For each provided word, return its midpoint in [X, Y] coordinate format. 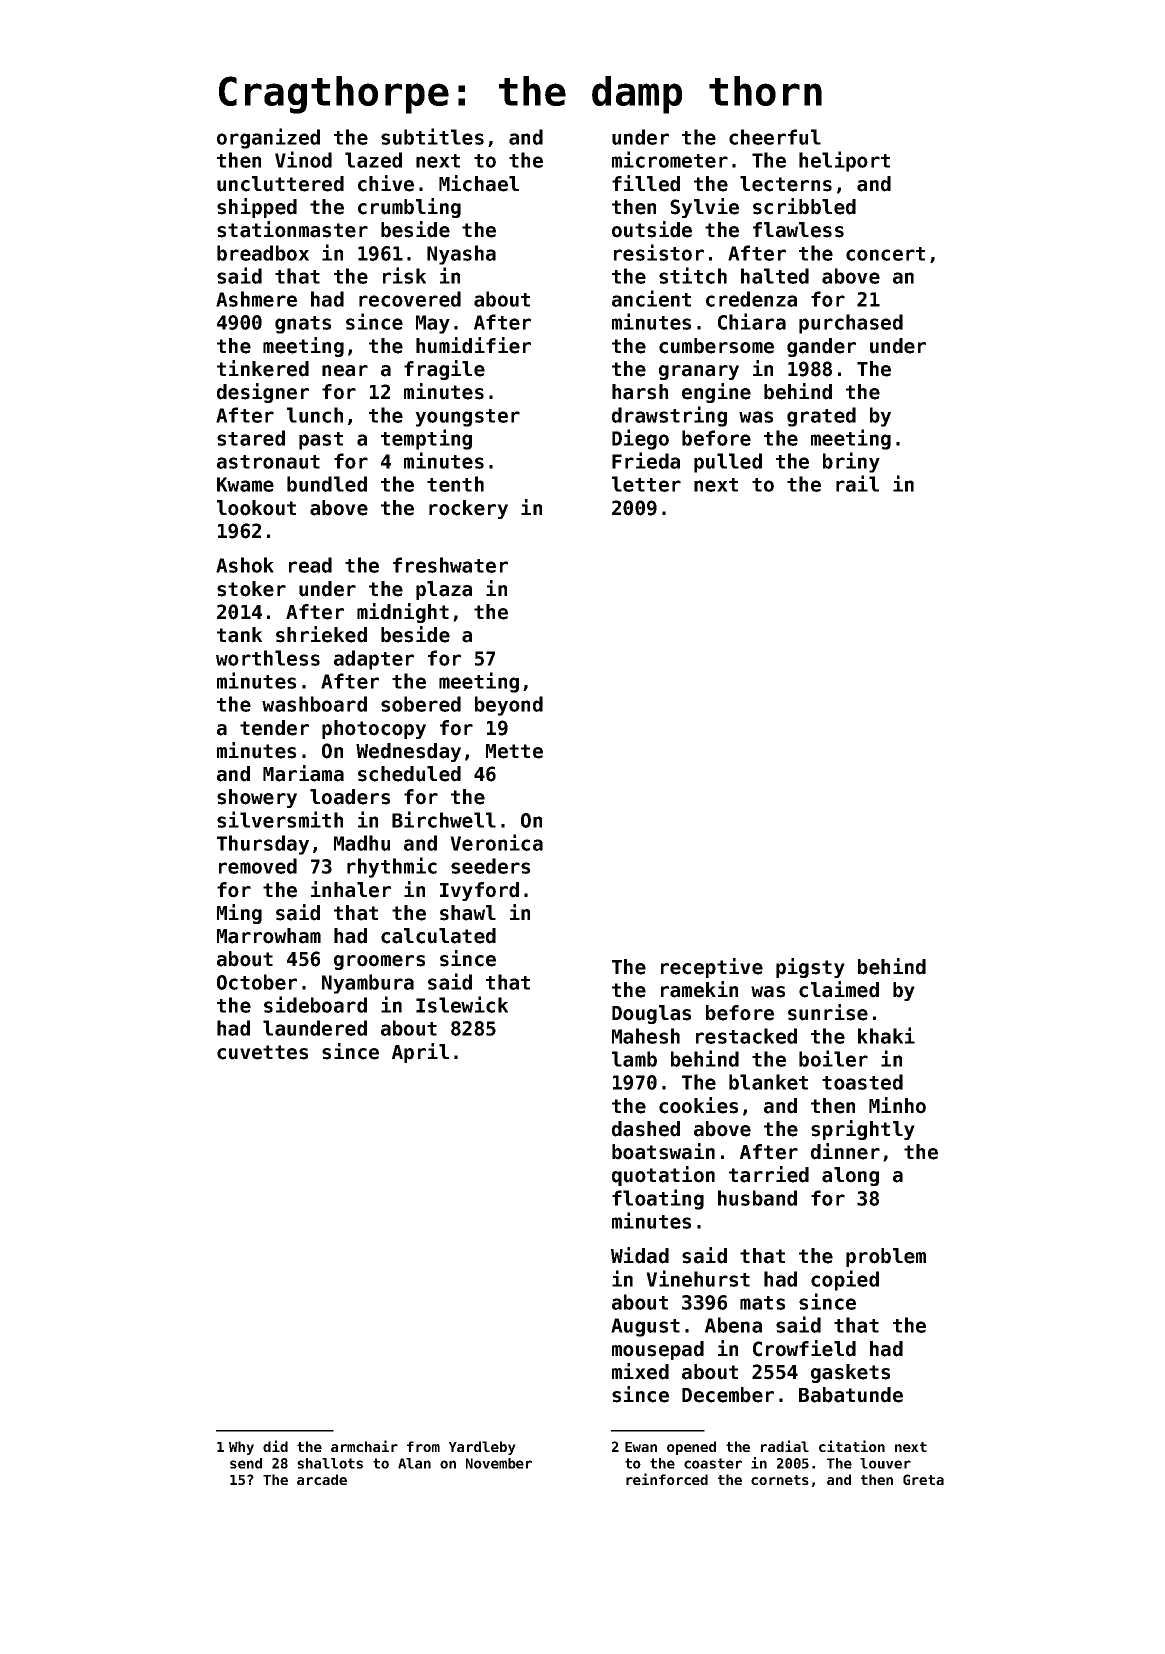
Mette [514, 751]
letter [646, 484]
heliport [844, 161]
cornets [780, 1480]
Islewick [462, 1004]
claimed [839, 989]
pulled [728, 463]
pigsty [810, 968]
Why [241, 1448]
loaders [350, 797]
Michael [479, 183]
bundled [327, 484]
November [499, 1463]
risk [404, 275]
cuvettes [262, 1052]
